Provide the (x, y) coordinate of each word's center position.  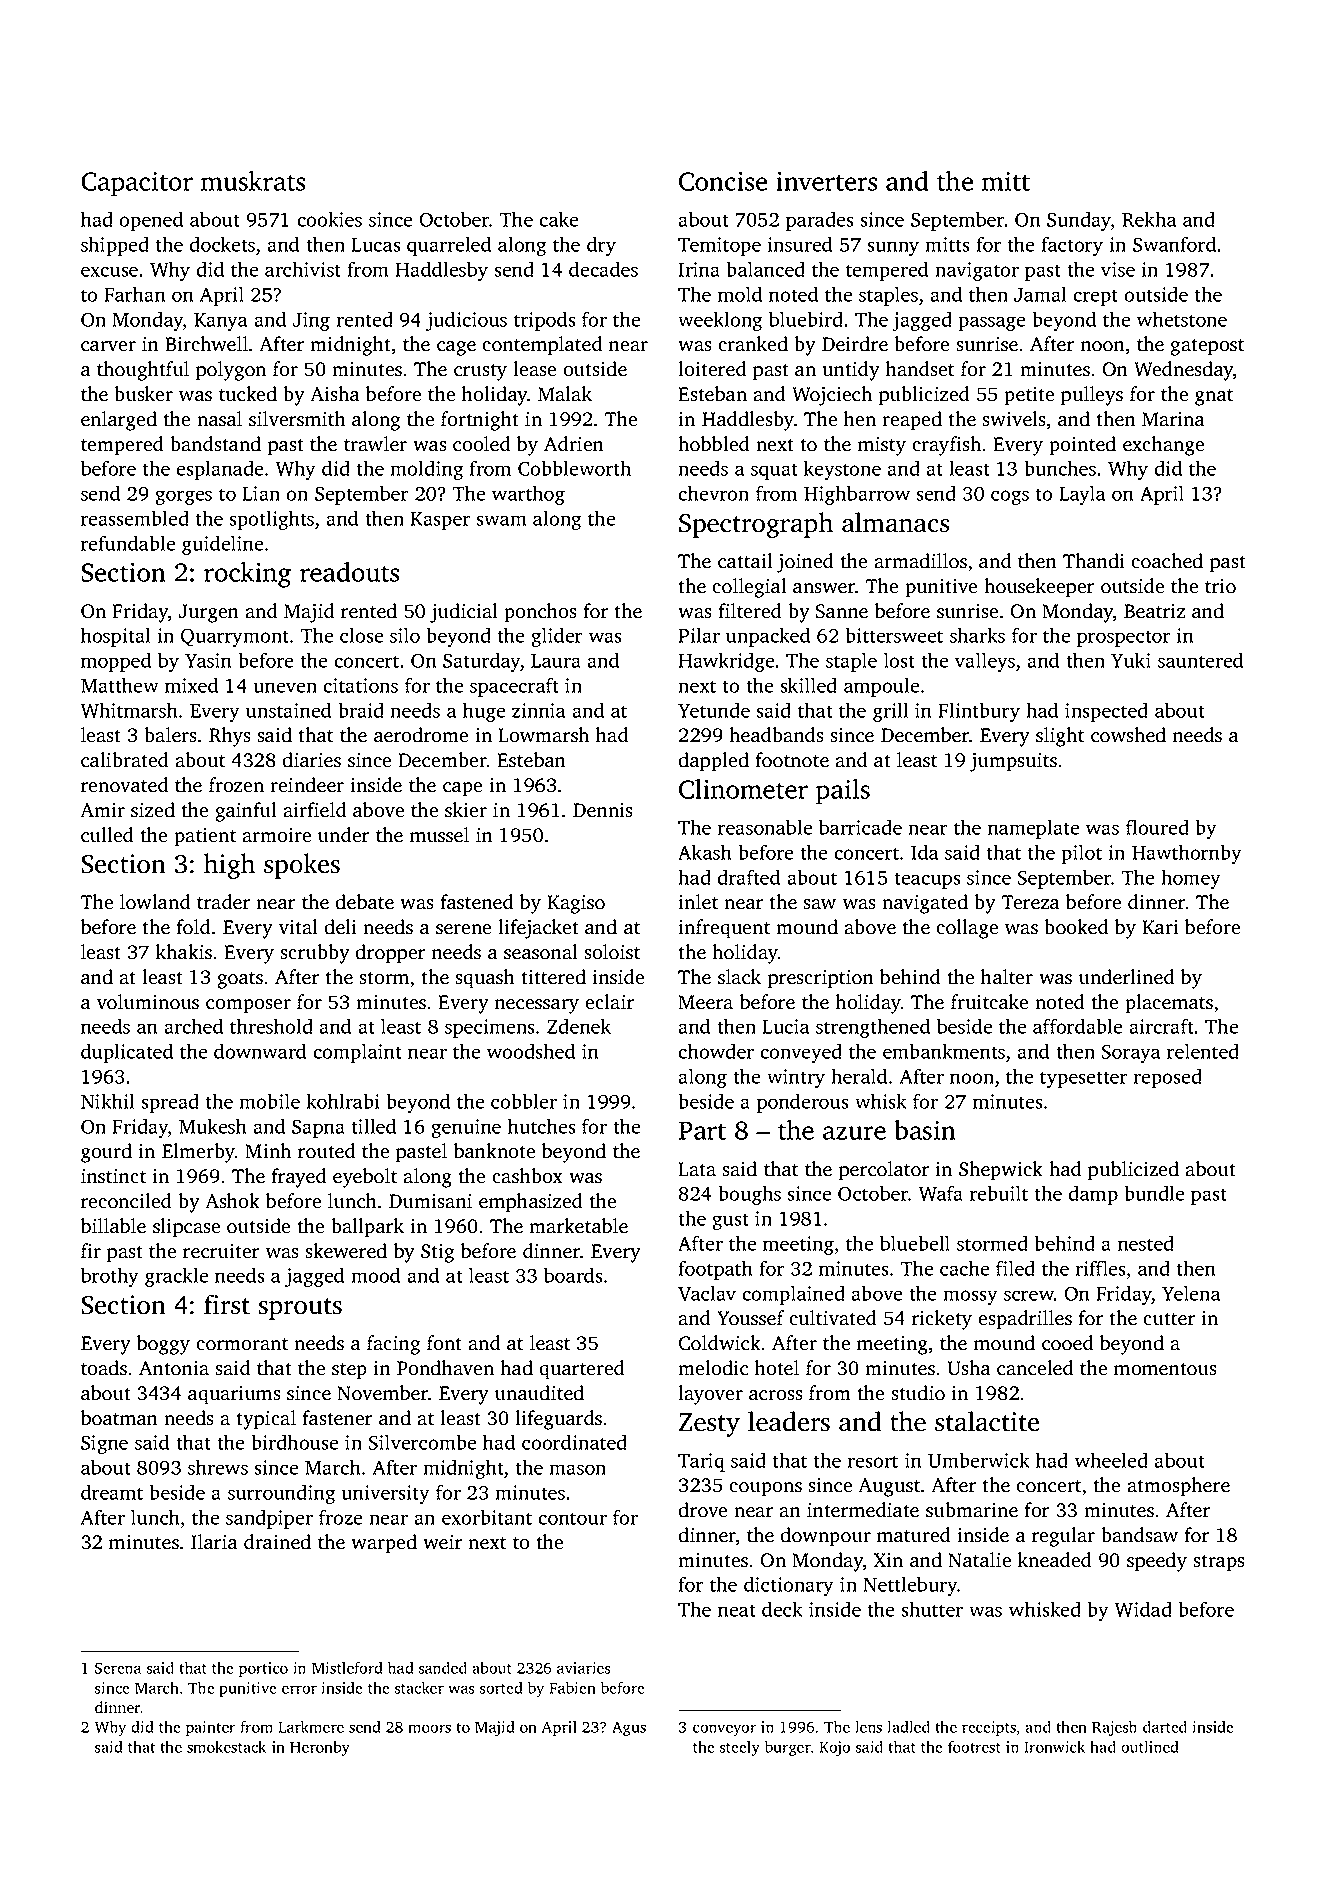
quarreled (449, 246)
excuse (109, 271)
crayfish (946, 446)
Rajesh (1114, 1728)
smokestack (226, 1747)
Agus (629, 1728)
